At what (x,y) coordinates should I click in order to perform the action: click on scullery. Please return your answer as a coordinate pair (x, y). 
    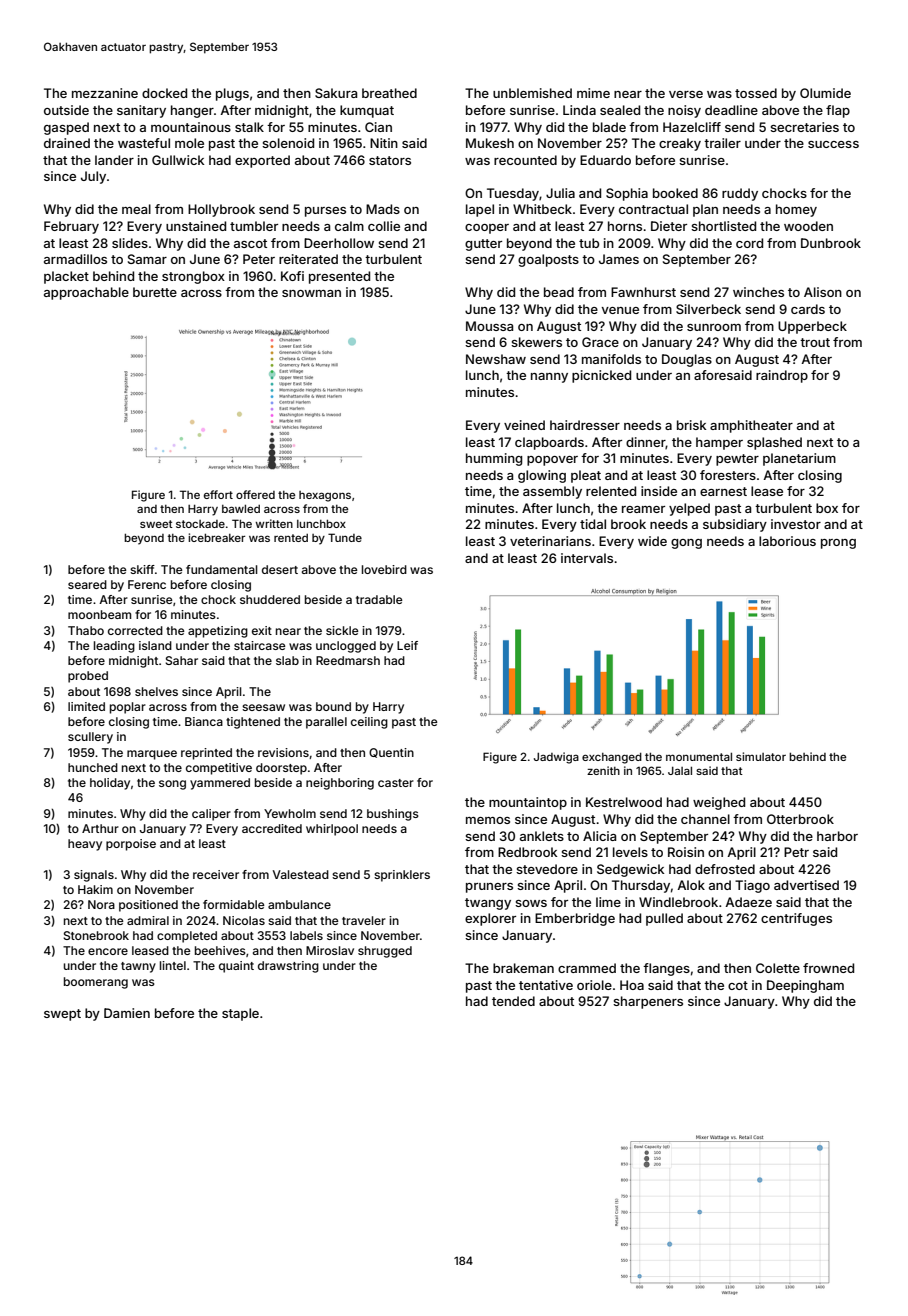
    Looking at the image, I should click on (90, 738).
